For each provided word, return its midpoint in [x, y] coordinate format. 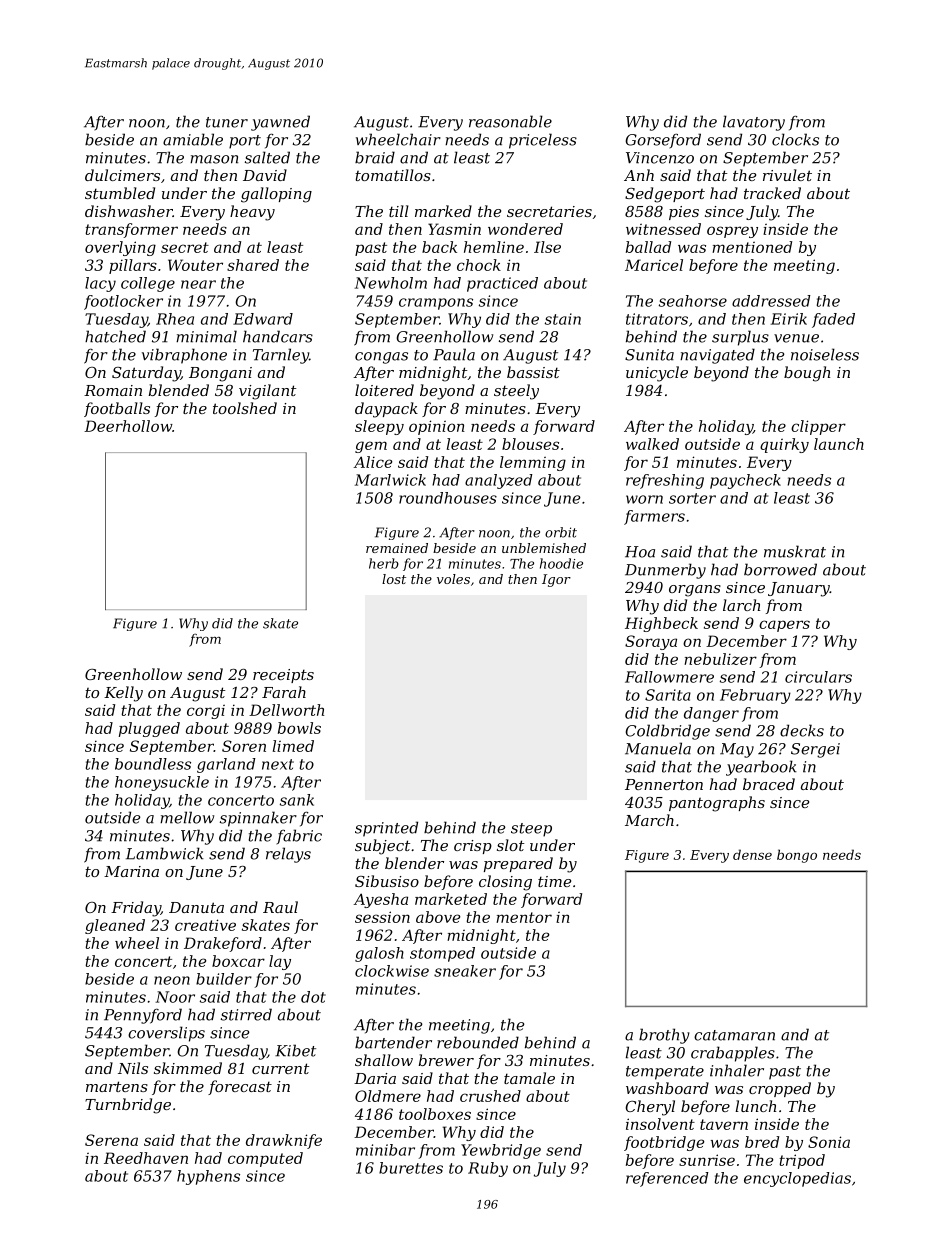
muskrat [795, 551]
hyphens [208, 1177]
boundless [153, 764]
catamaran [734, 1035]
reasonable [510, 121]
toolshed [245, 408]
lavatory [754, 123]
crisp [473, 847]
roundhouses [448, 498]
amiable [193, 139]
